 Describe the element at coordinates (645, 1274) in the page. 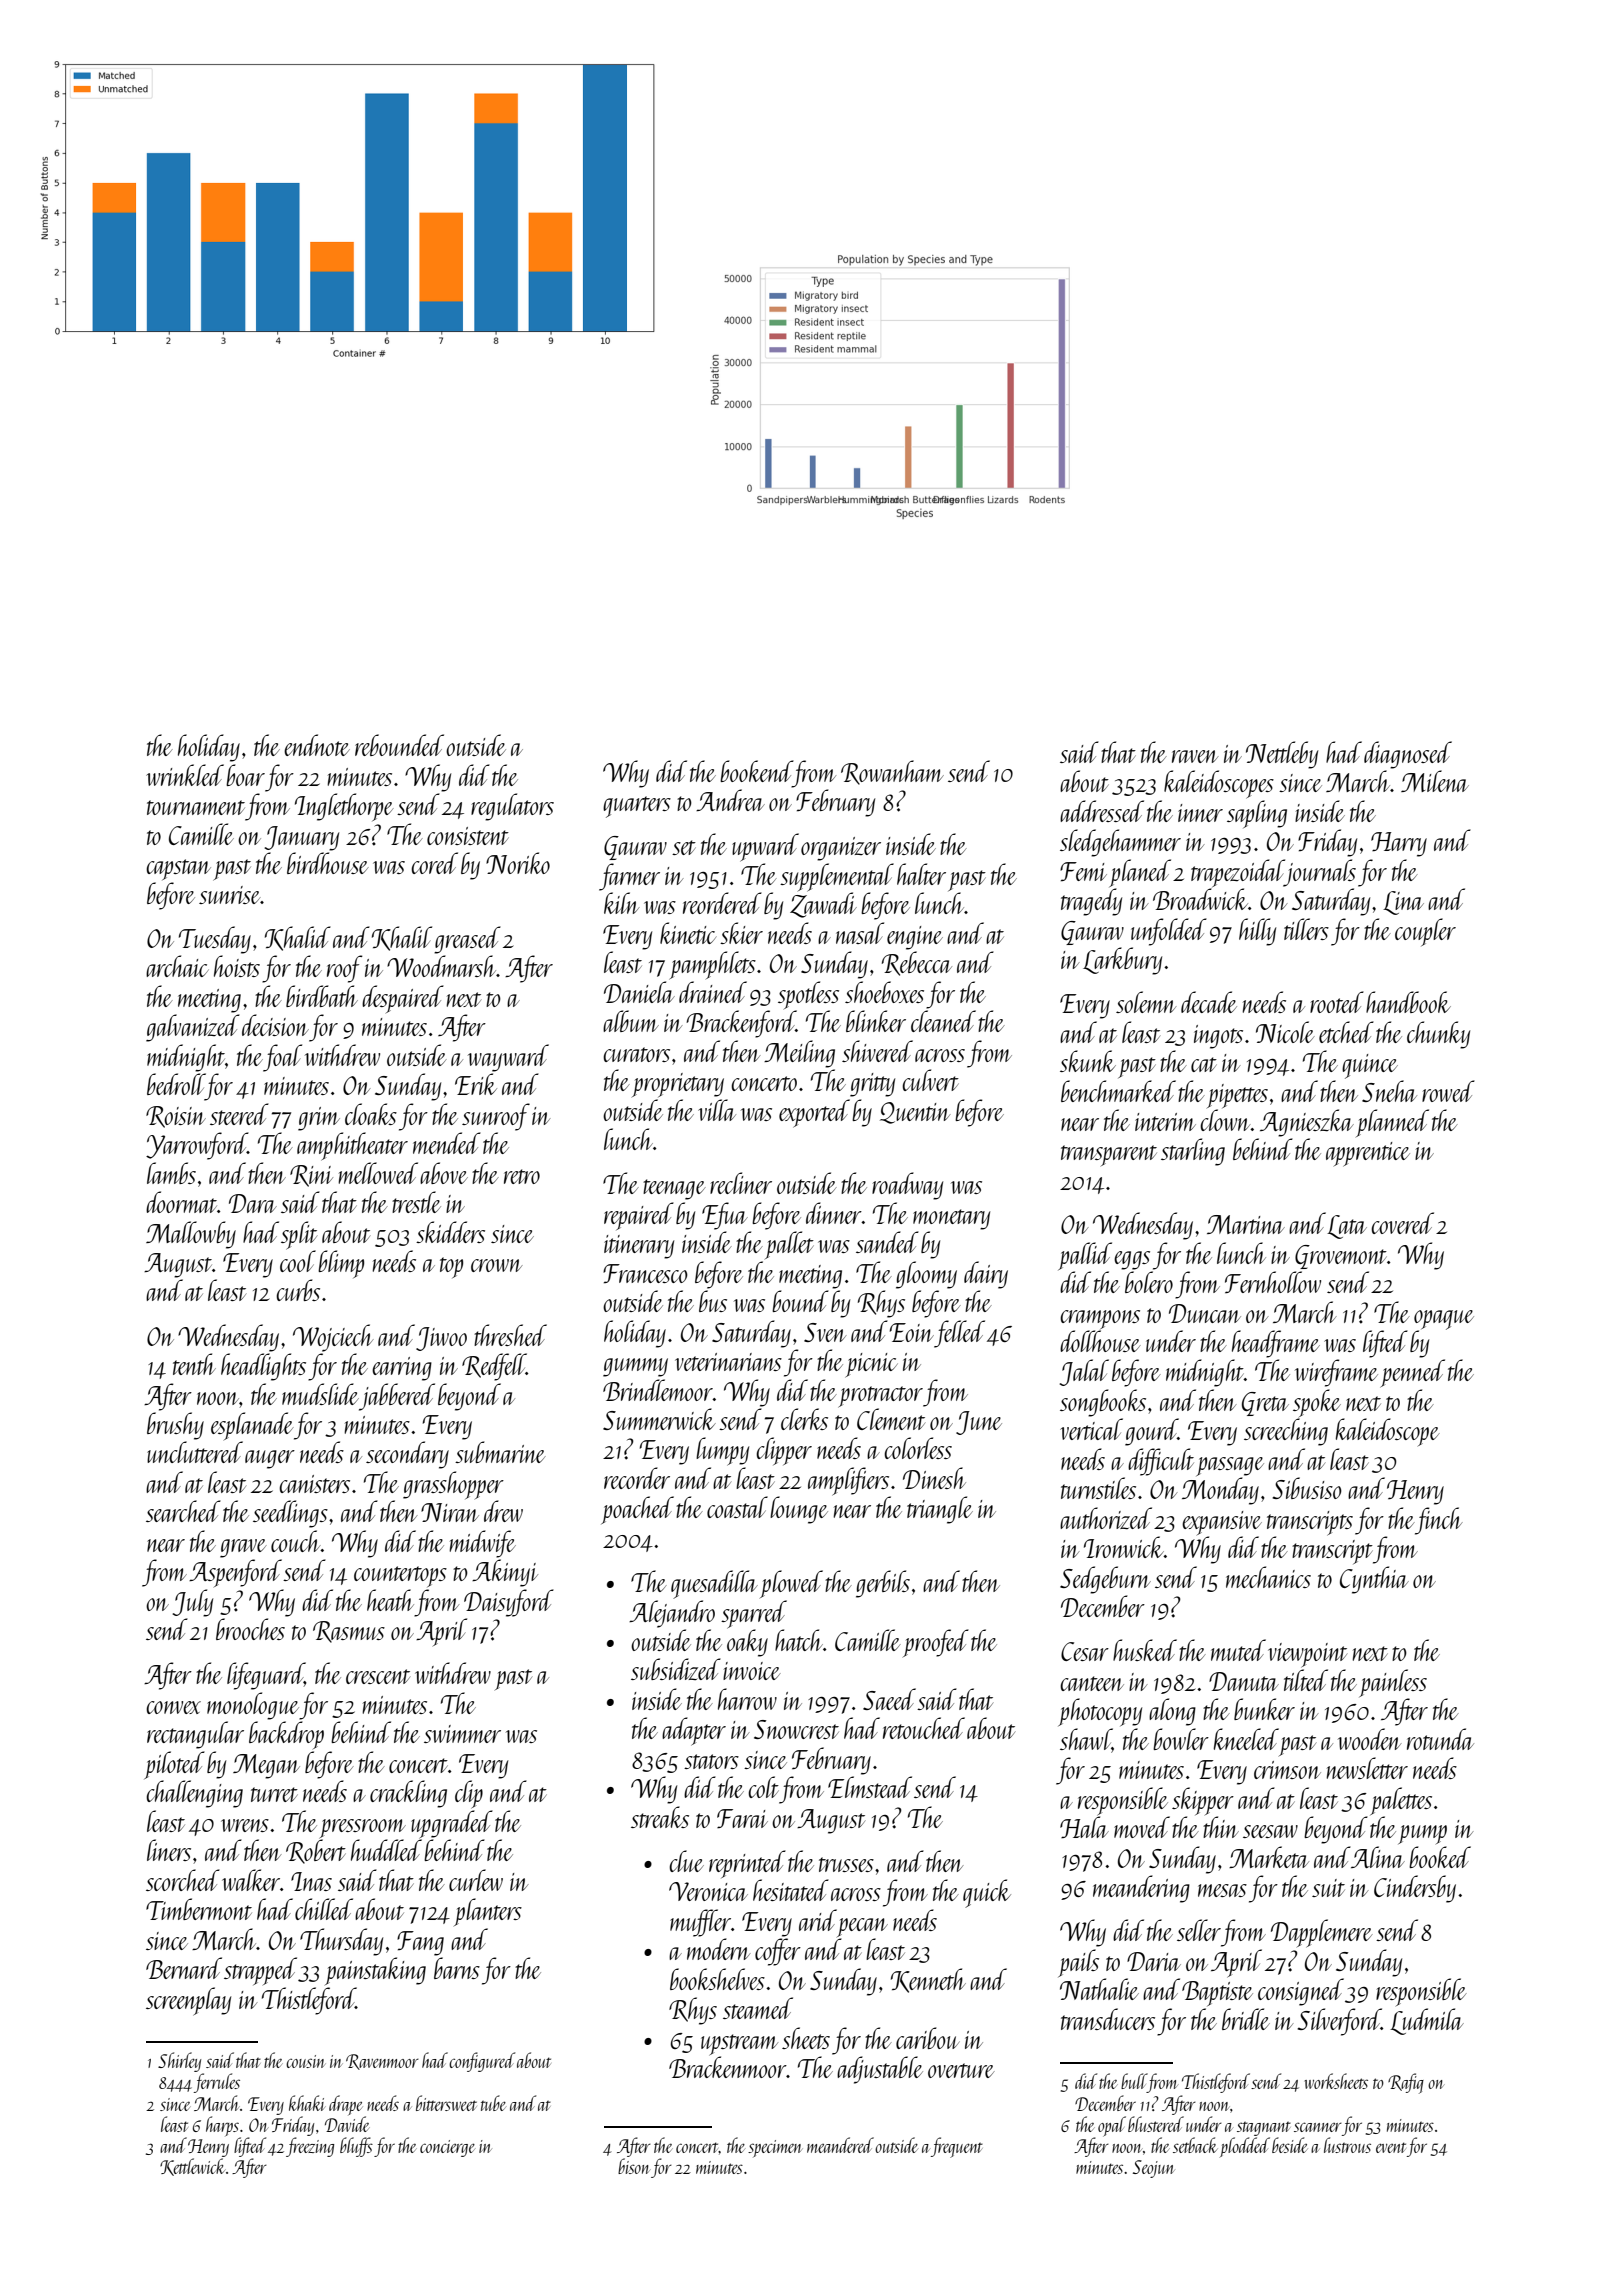

I see `Francesco` at that location.
